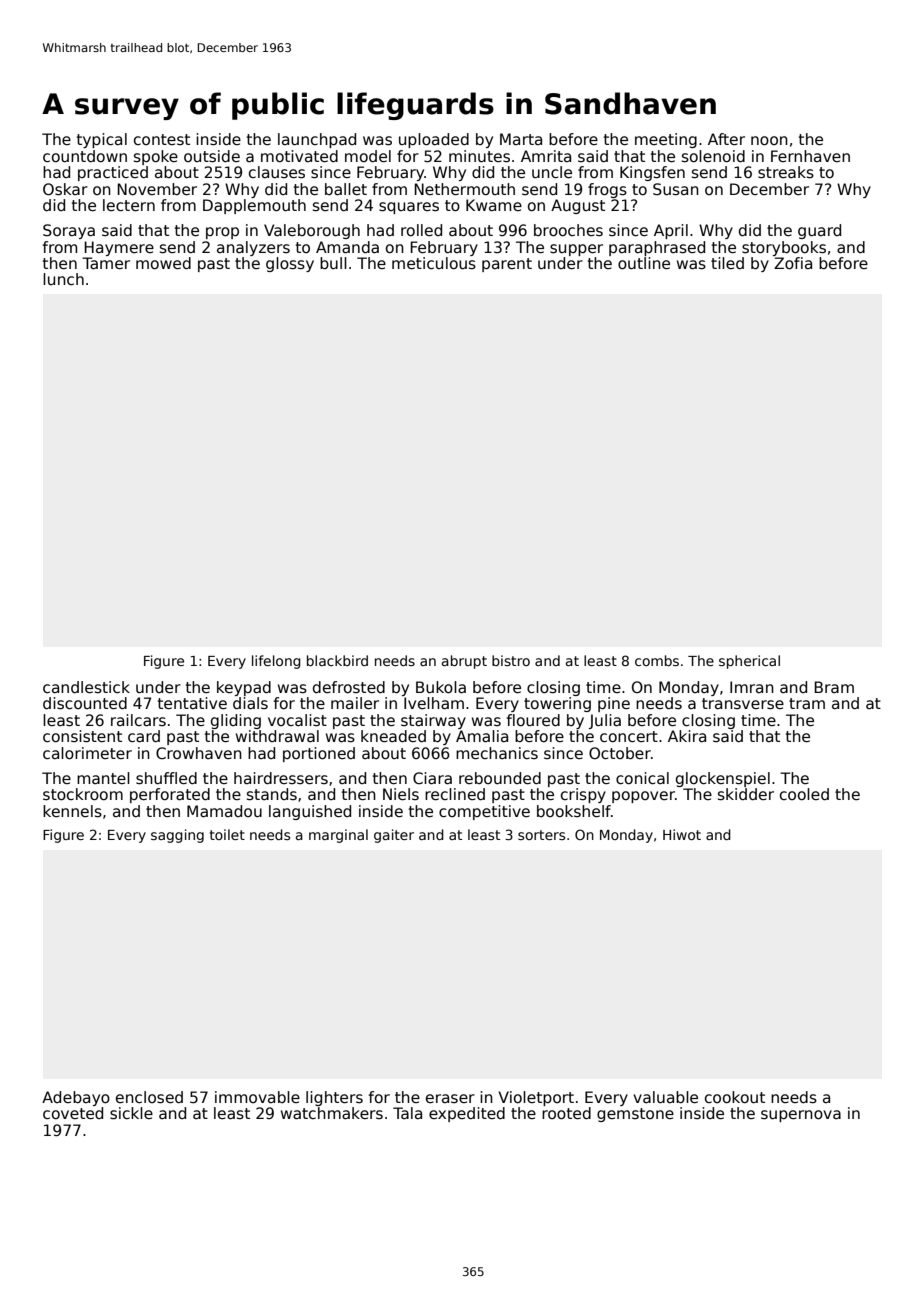 The image size is (924, 1308). I want to click on October, so click(620, 753).
